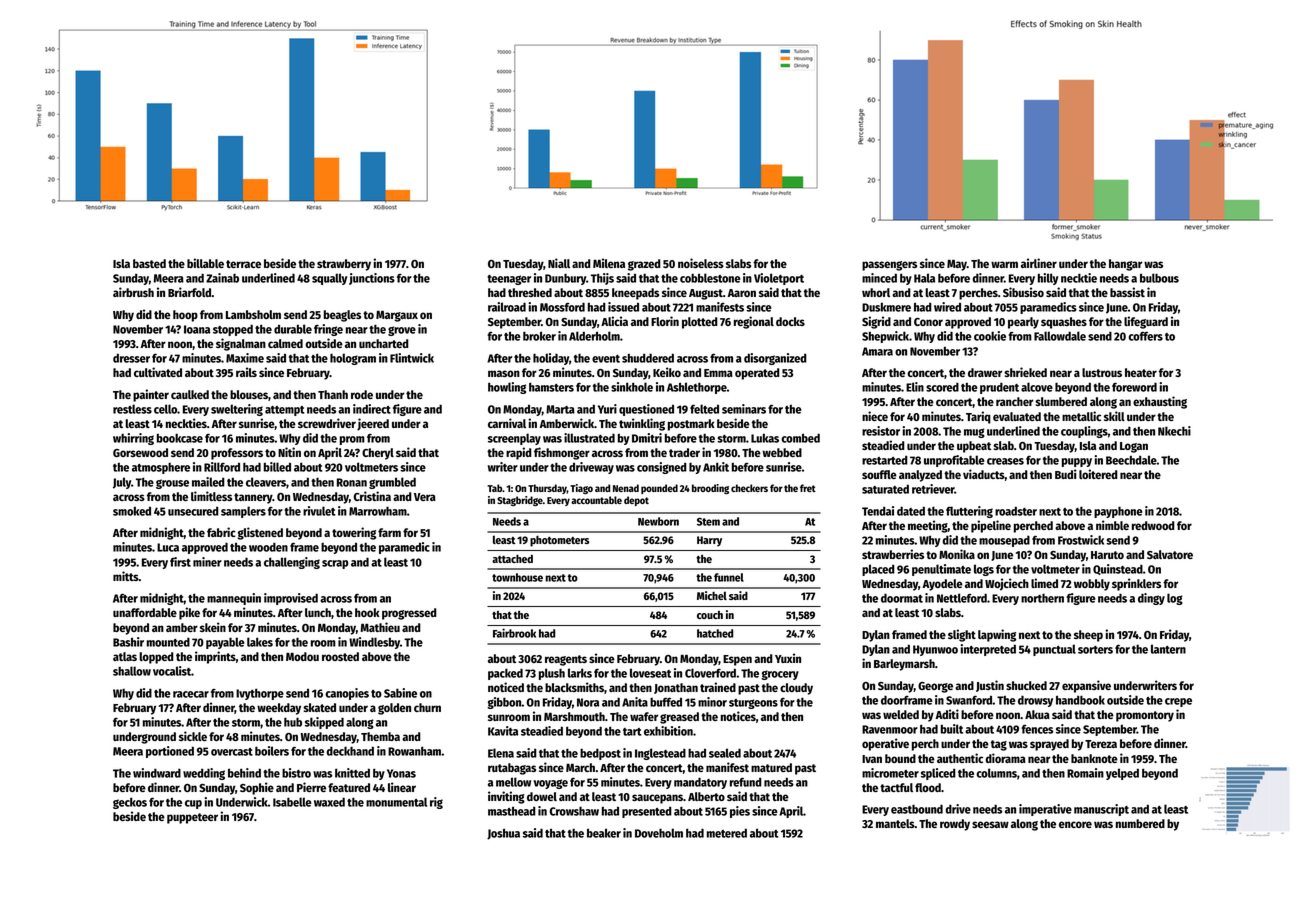  What do you see at coordinates (657, 799) in the image?
I see `saucepans` at bounding box center [657, 799].
